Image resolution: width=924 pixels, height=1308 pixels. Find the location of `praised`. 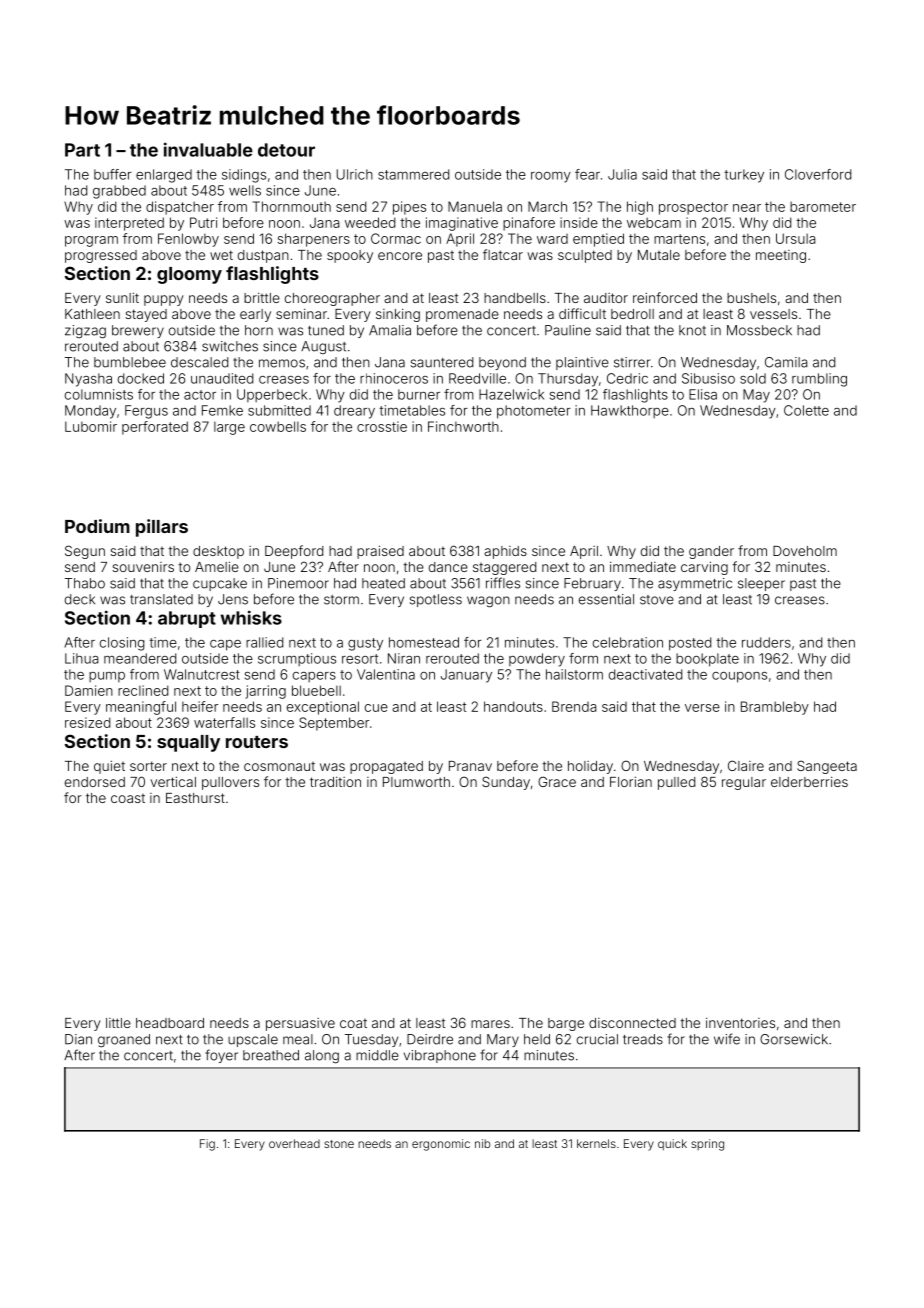

praised is located at coordinates (380, 552).
